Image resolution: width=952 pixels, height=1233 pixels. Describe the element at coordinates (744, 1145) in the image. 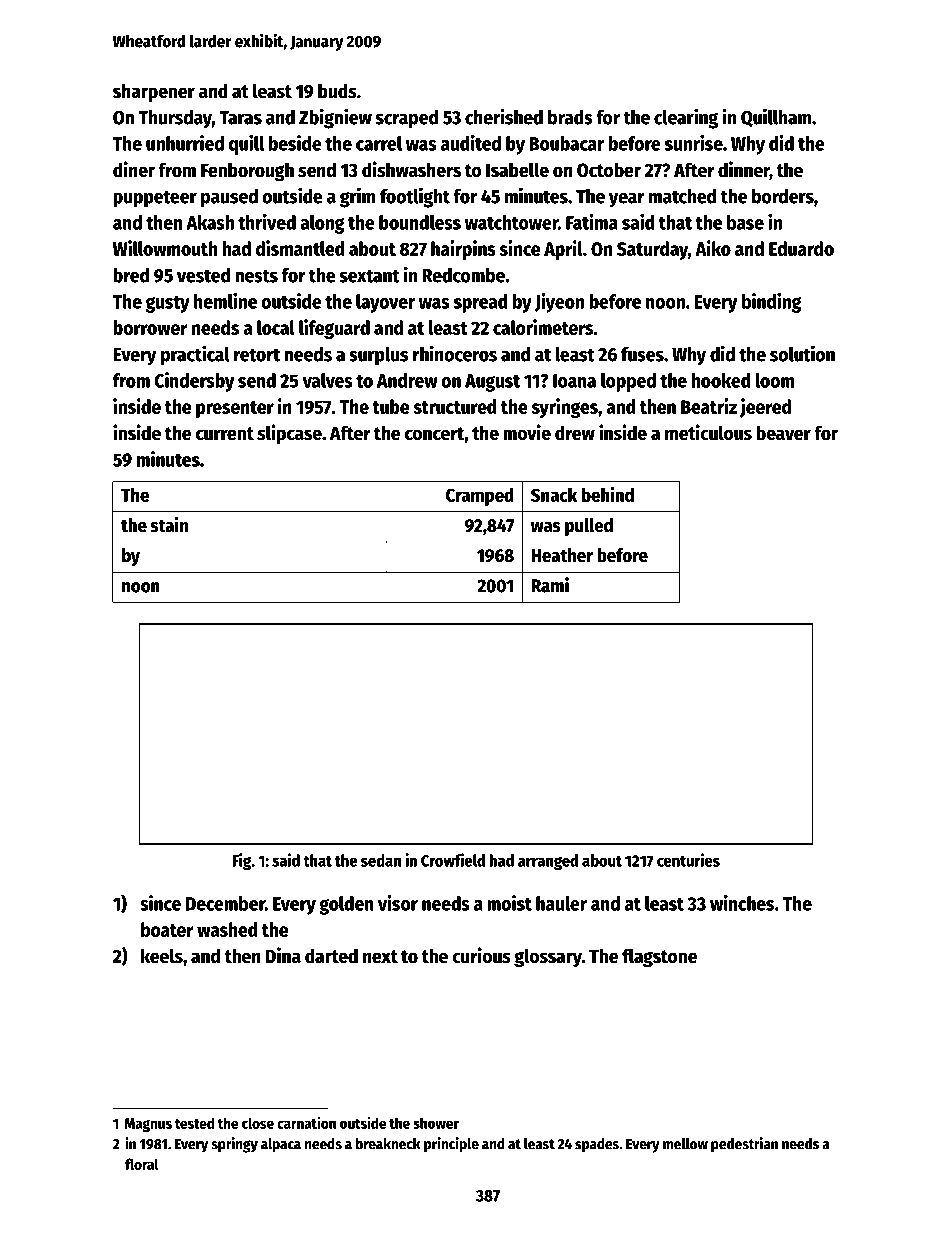

I see `pedestrian` at that location.
